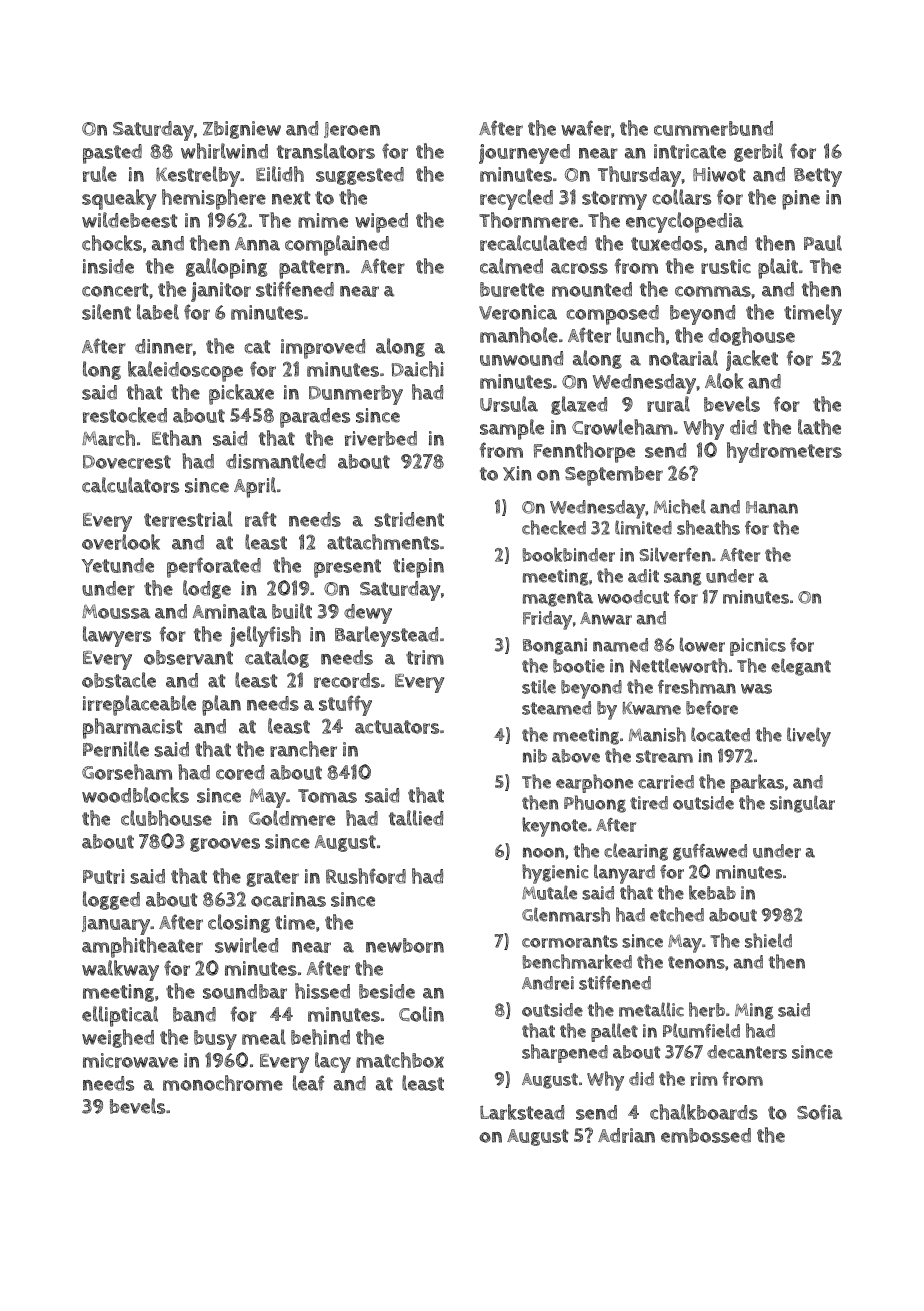 This page has width=924, height=1311. I want to click on cummerbund, so click(713, 128).
